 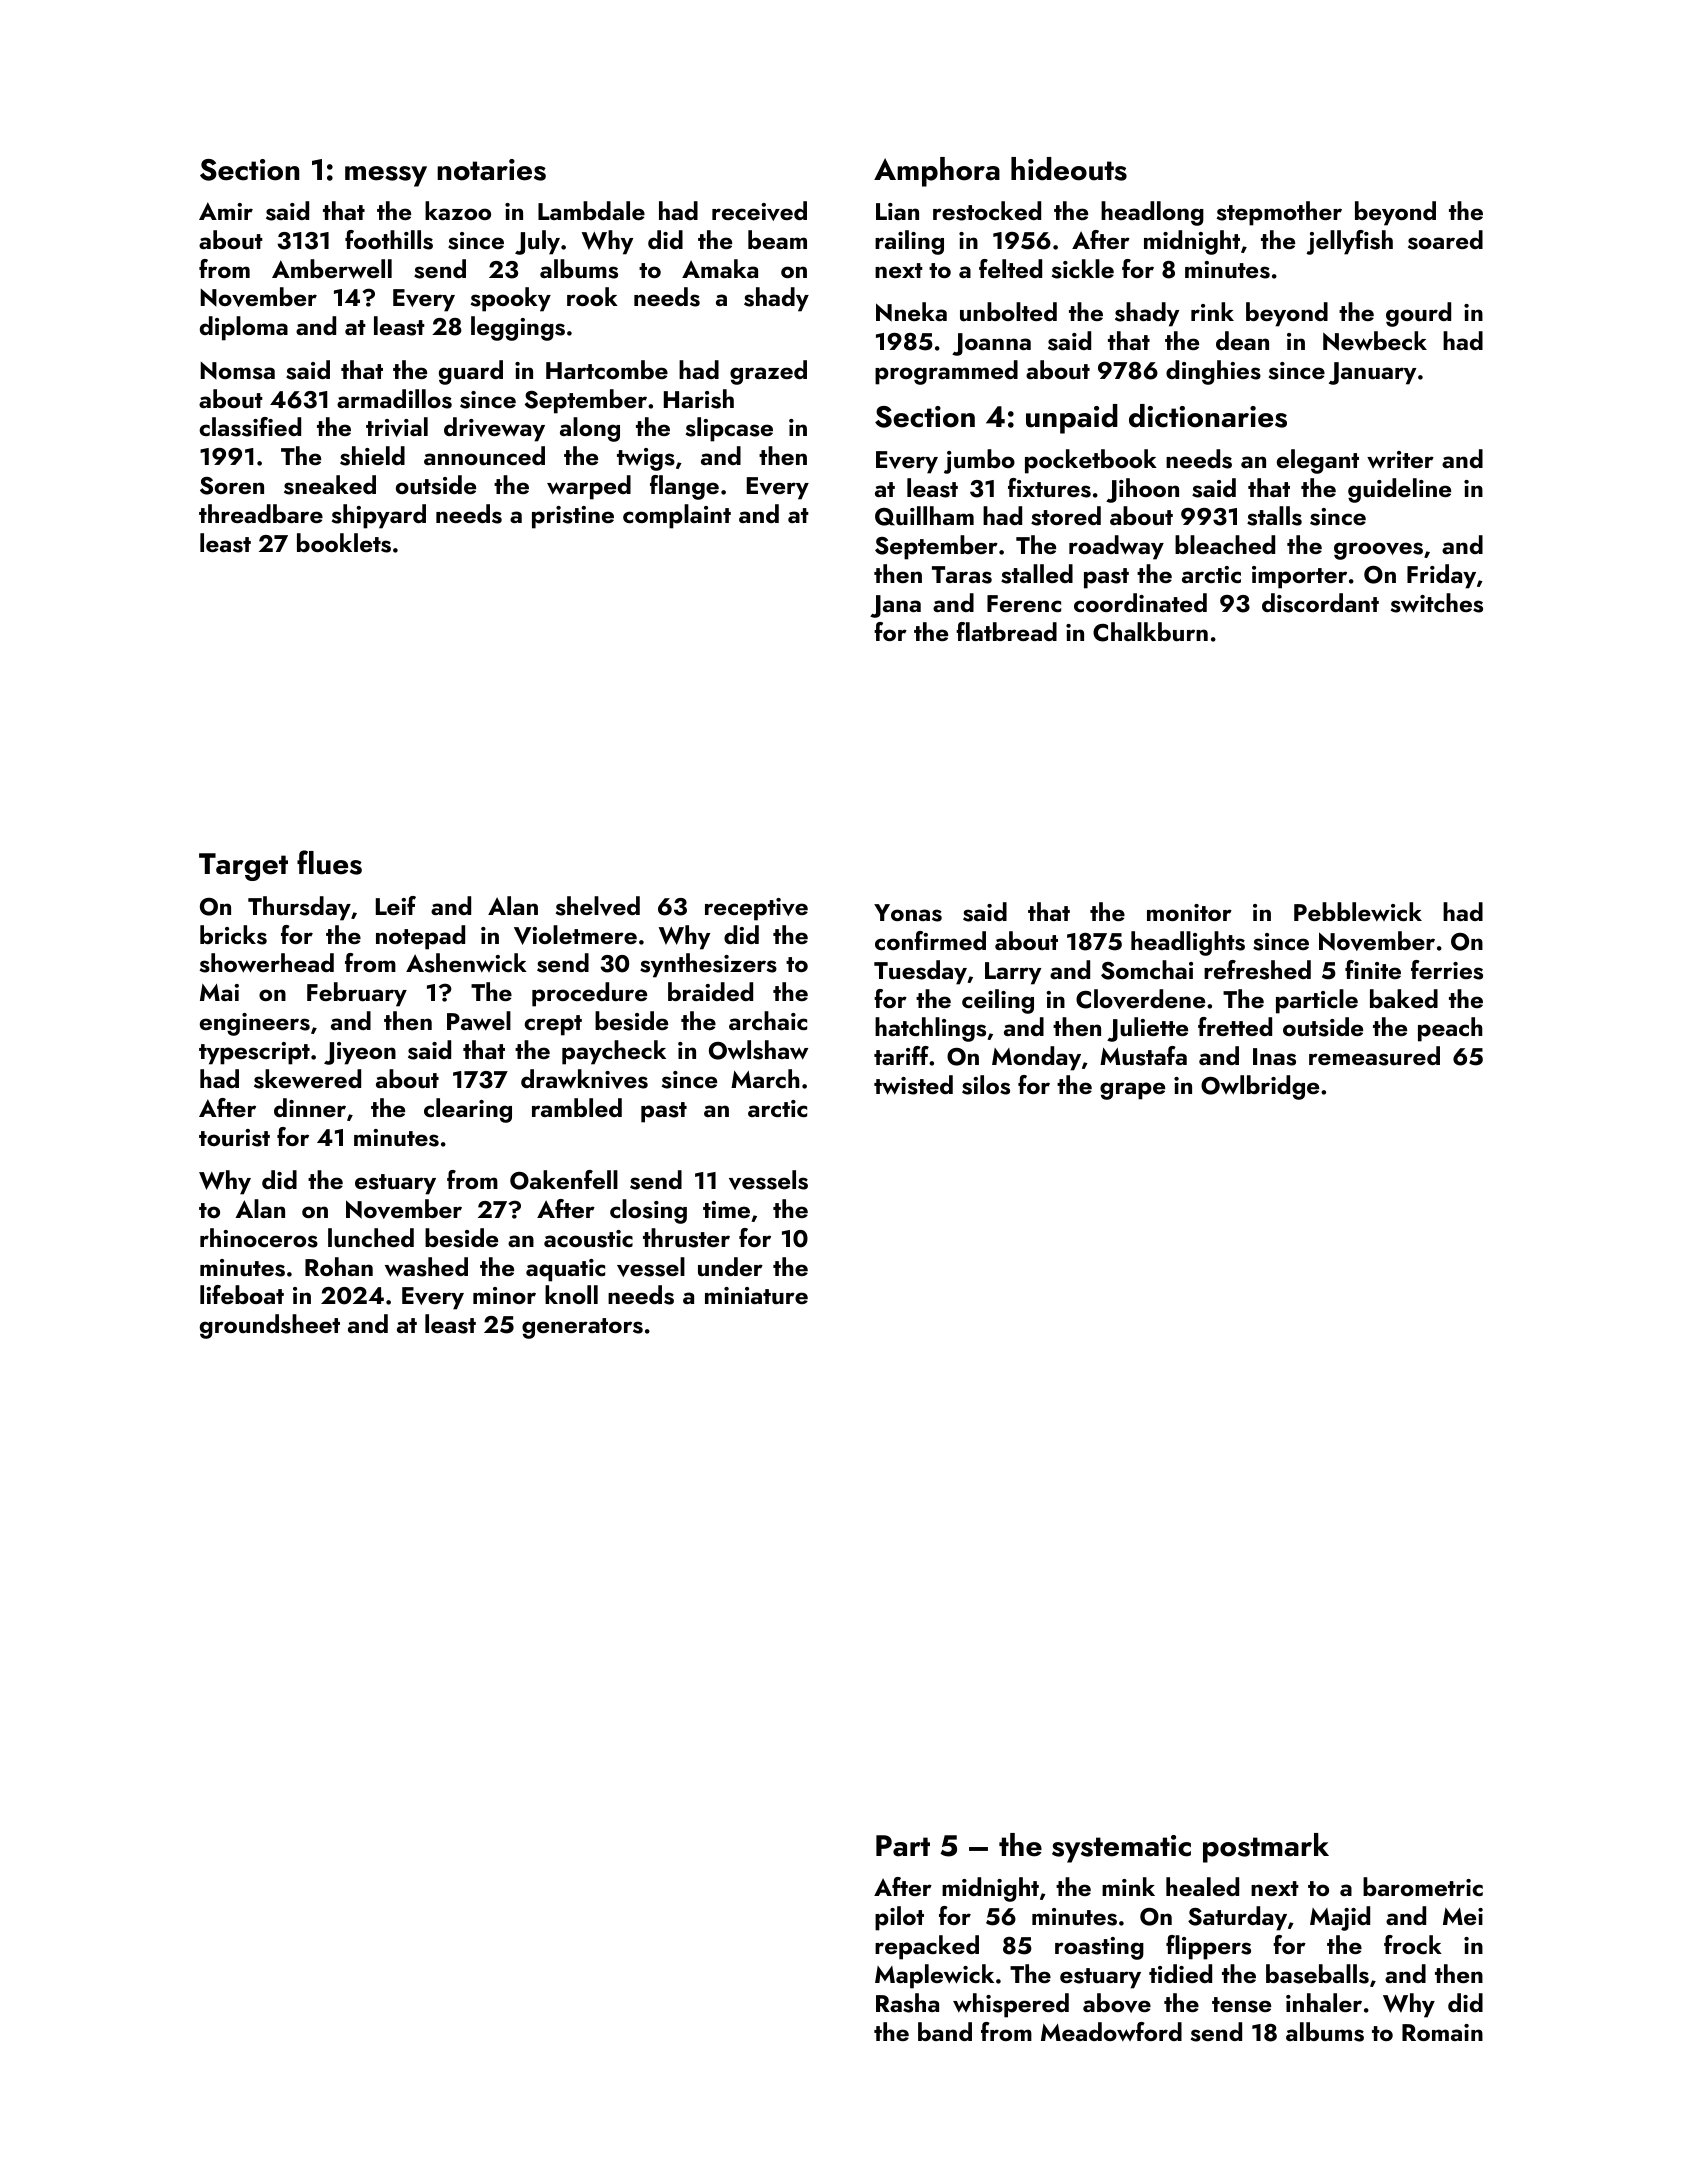 I want to click on discordant, so click(x=1320, y=603).
